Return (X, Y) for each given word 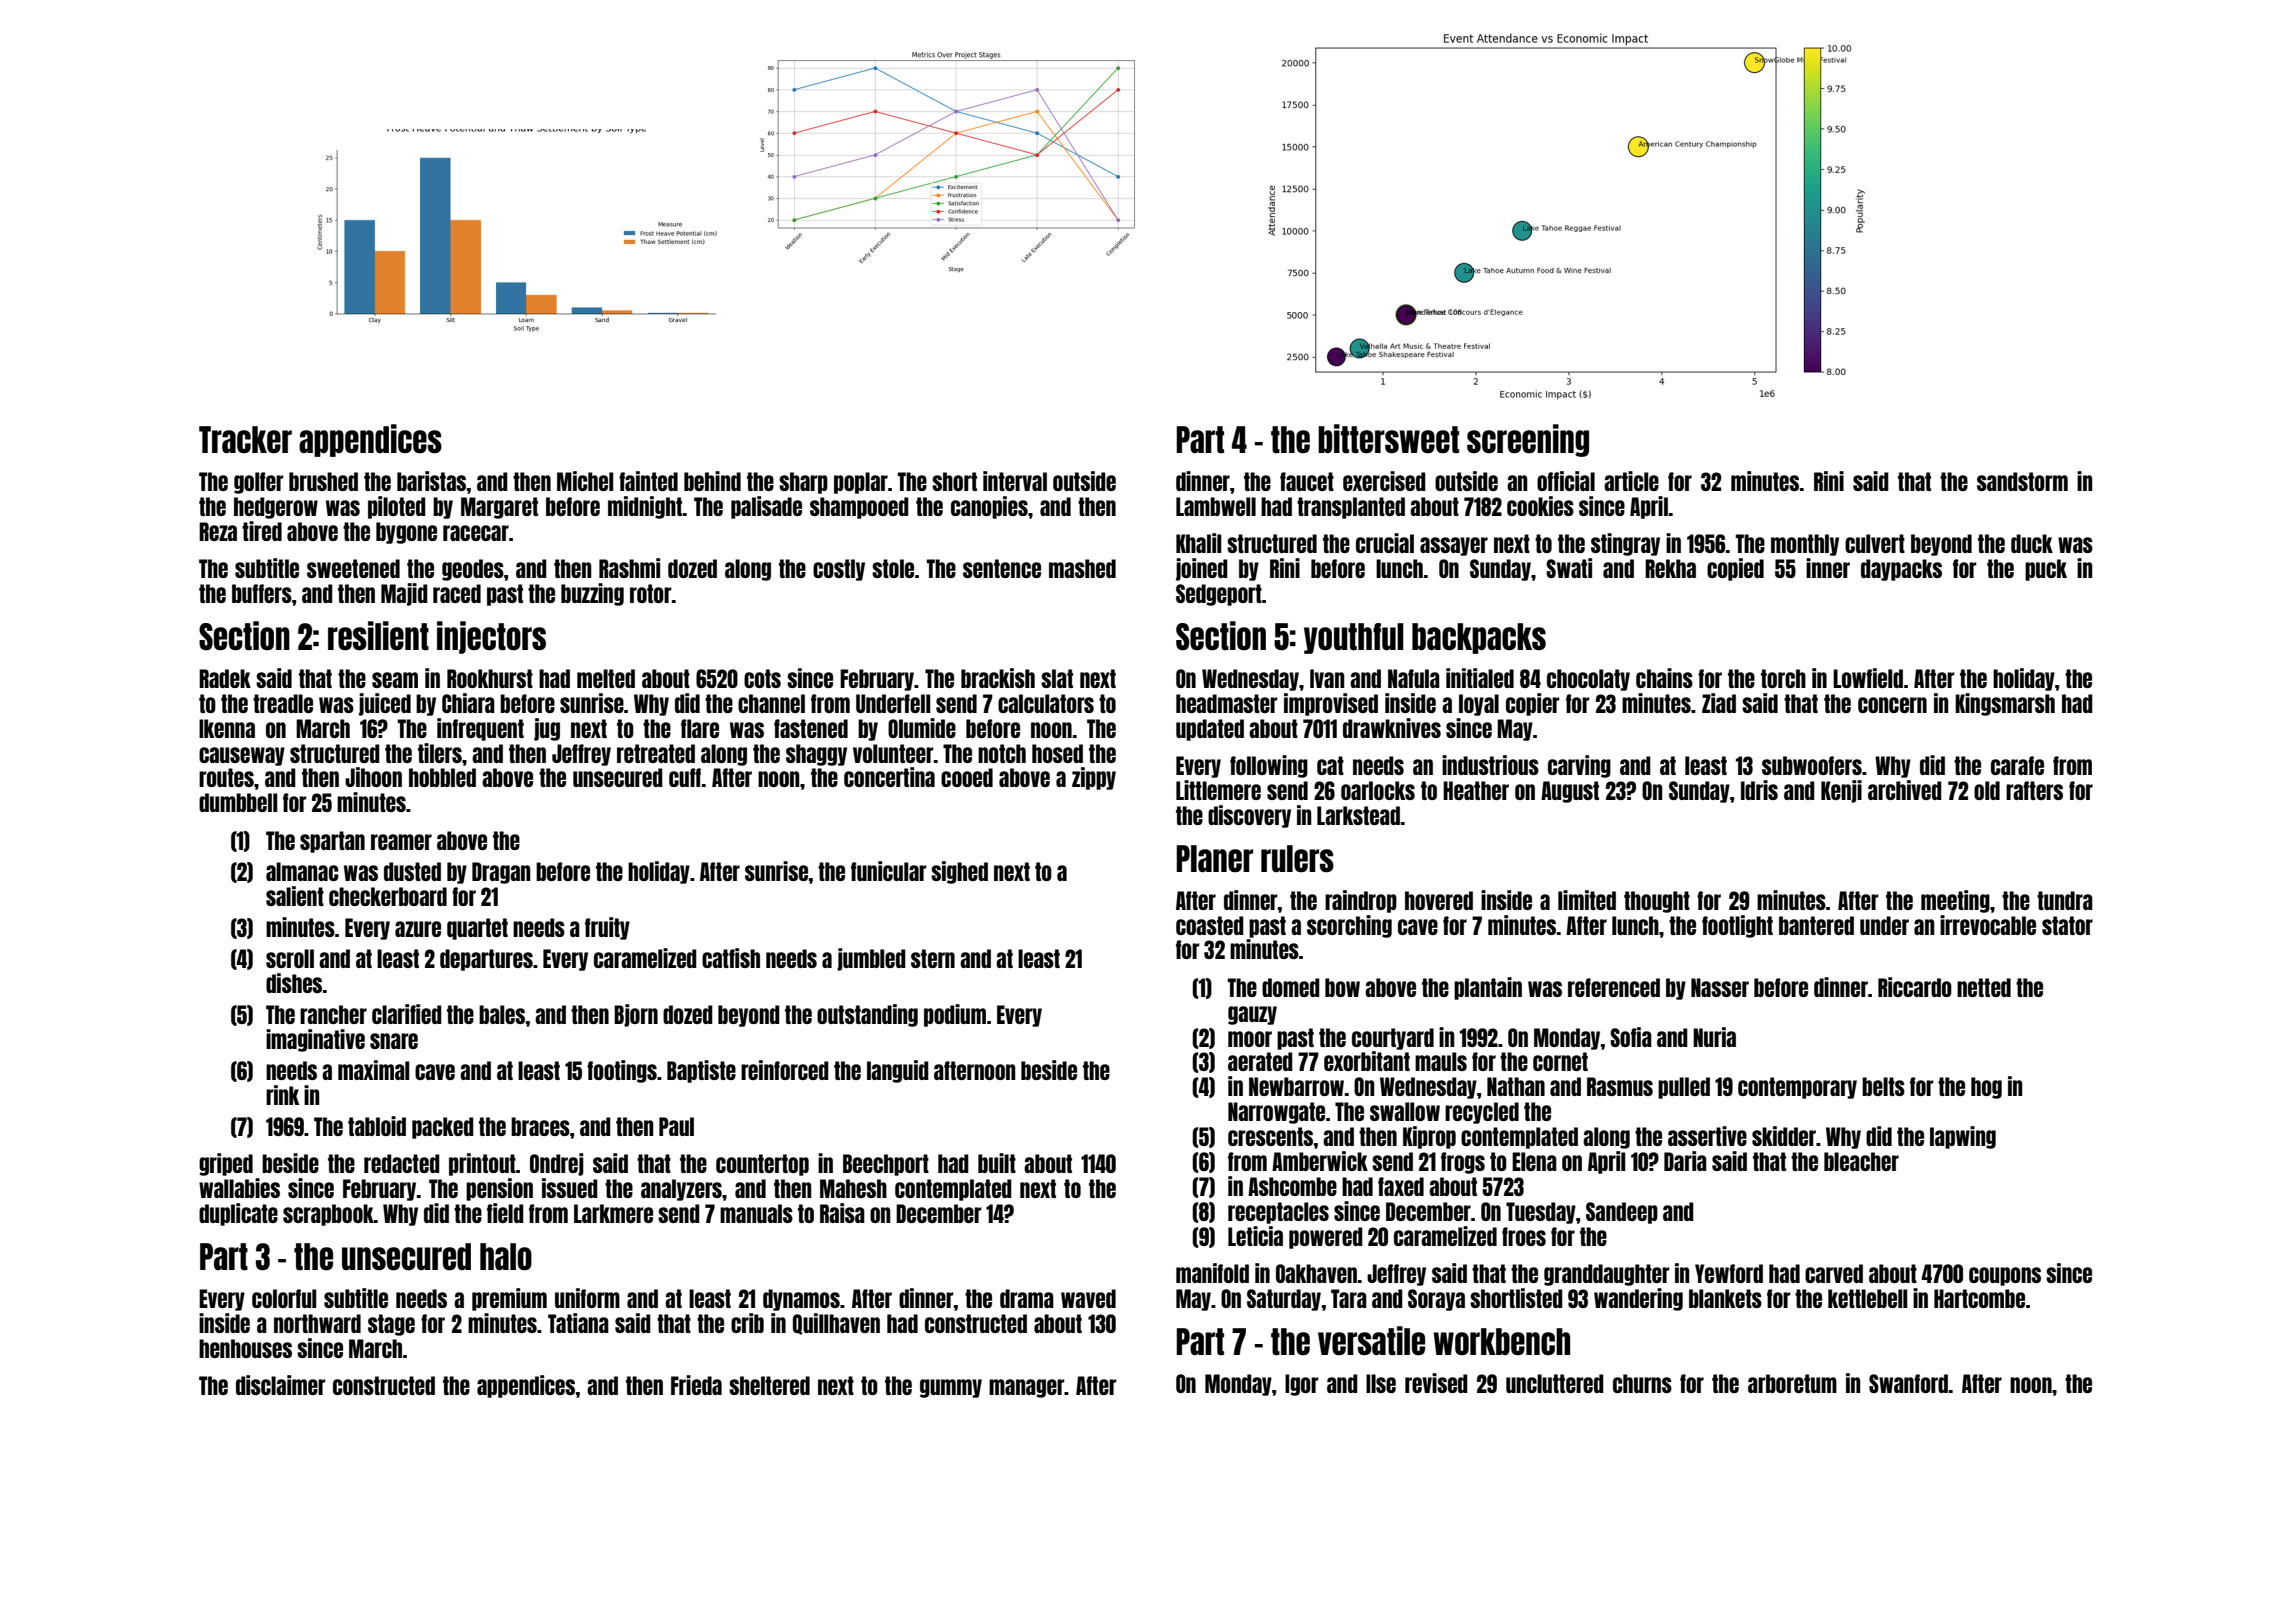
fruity (607, 928)
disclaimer (281, 1385)
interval (1015, 481)
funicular (889, 871)
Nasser (1720, 987)
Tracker (245, 439)
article (1631, 481)
